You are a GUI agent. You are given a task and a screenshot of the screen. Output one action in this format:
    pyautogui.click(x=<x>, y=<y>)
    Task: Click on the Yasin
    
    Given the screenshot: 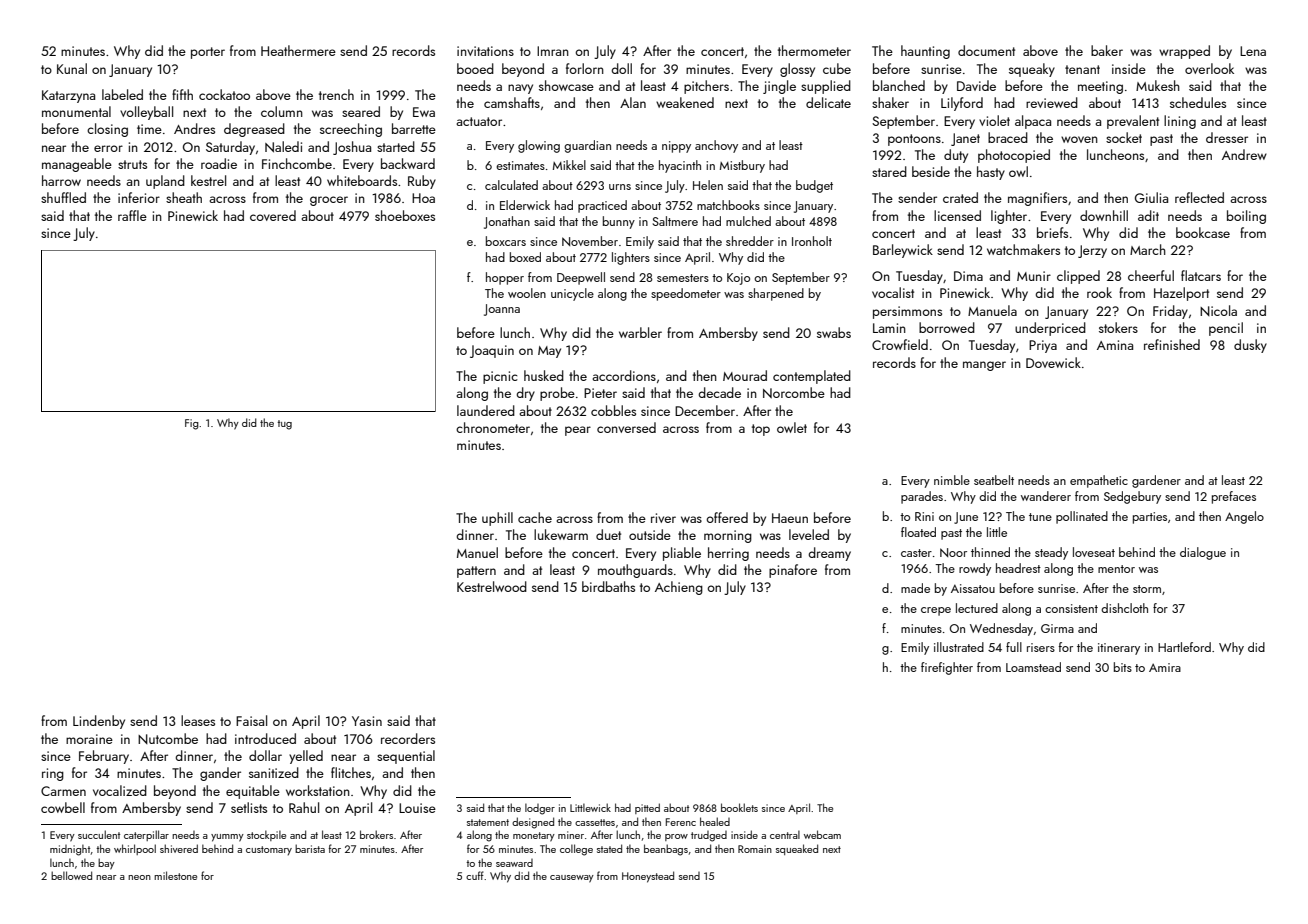 What is the action you would take?
    pyautogui.click(x=367, y=721)
